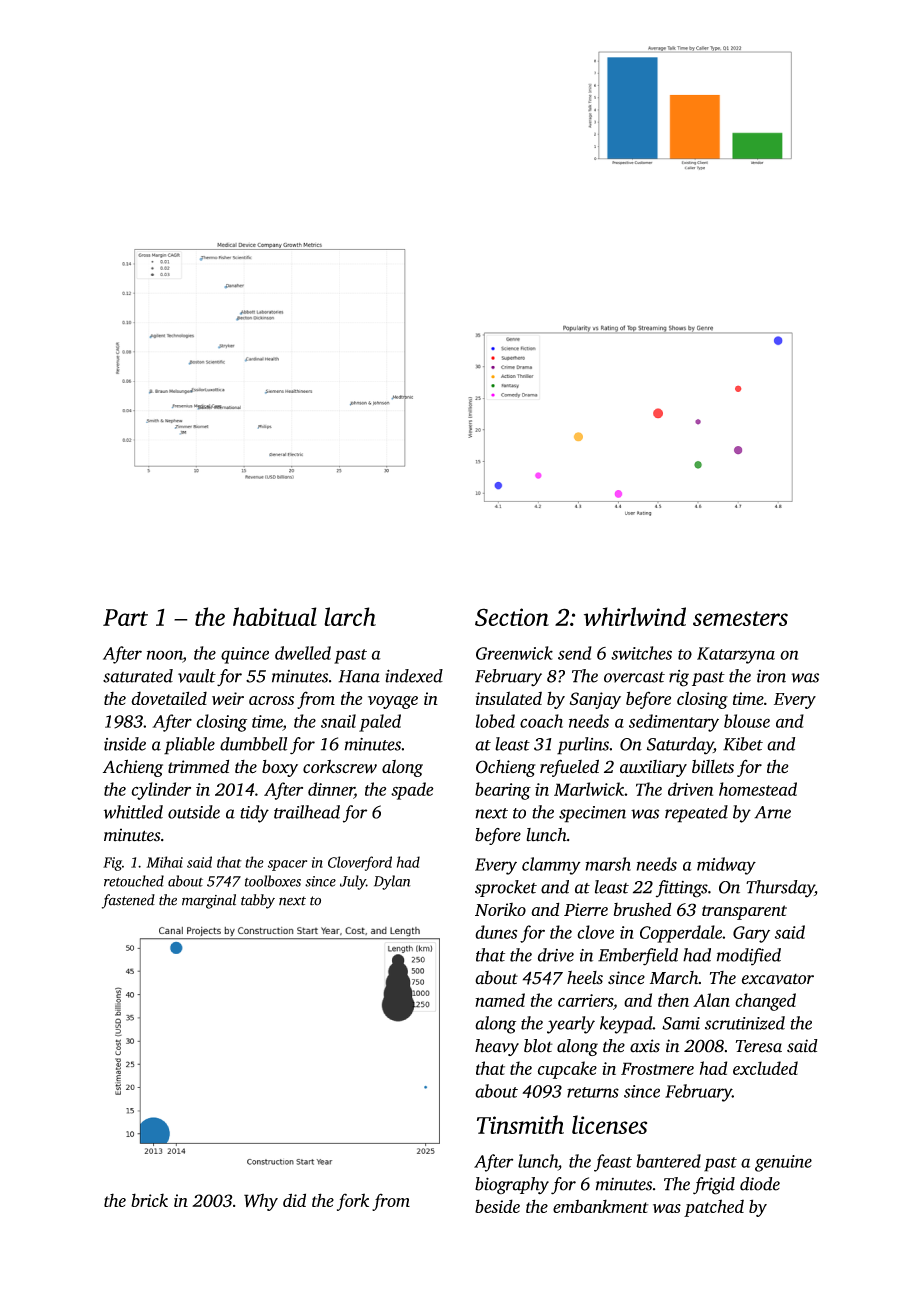 Image resolution: width=924 pixels, height=1308 pixels. I want to click on brick, so click(149, 1200).
